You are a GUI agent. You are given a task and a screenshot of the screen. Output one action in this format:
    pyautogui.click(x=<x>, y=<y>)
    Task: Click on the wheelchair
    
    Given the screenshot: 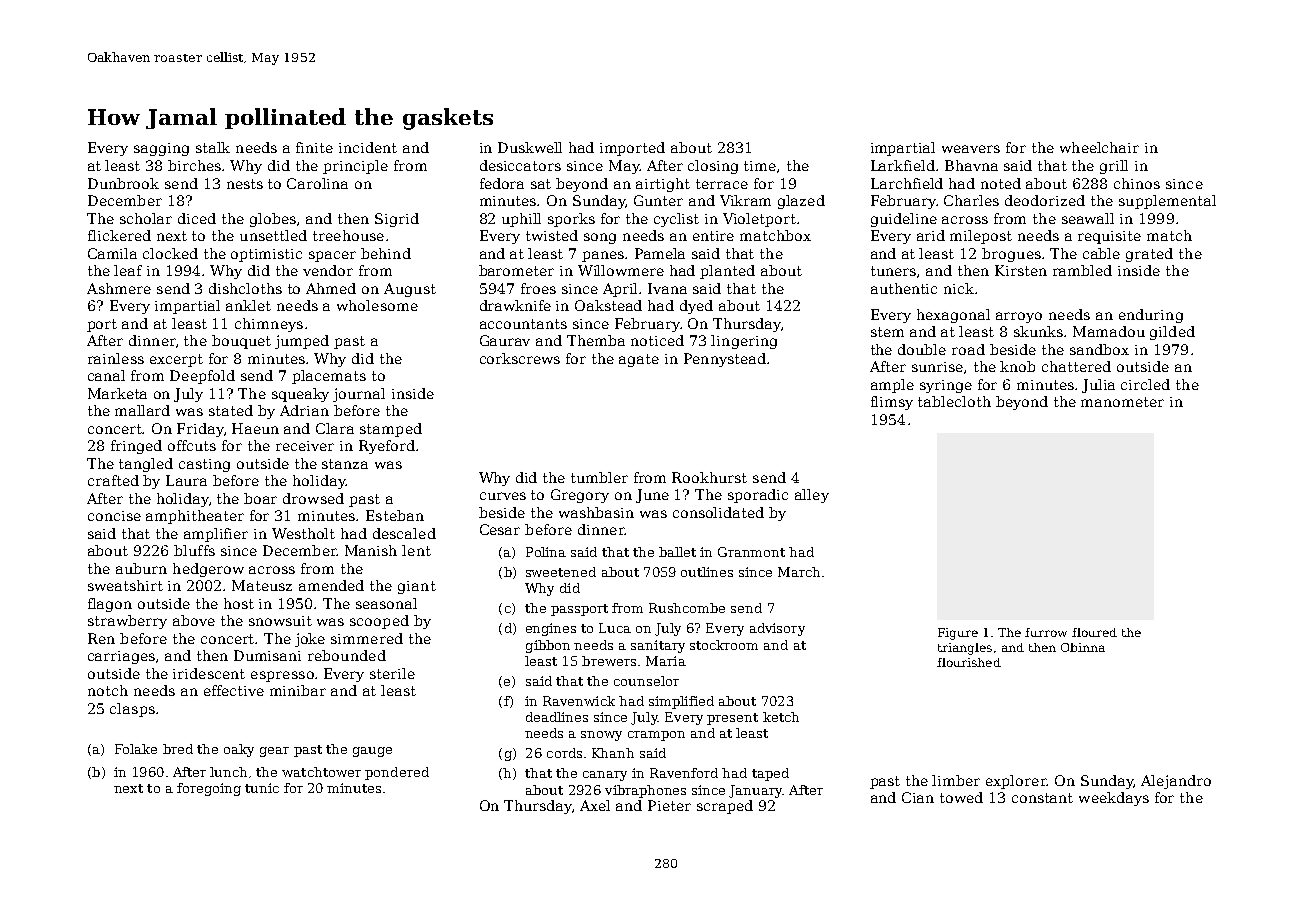 What is the action you would take?
    pyautogui.click(x=1099, y=147)
